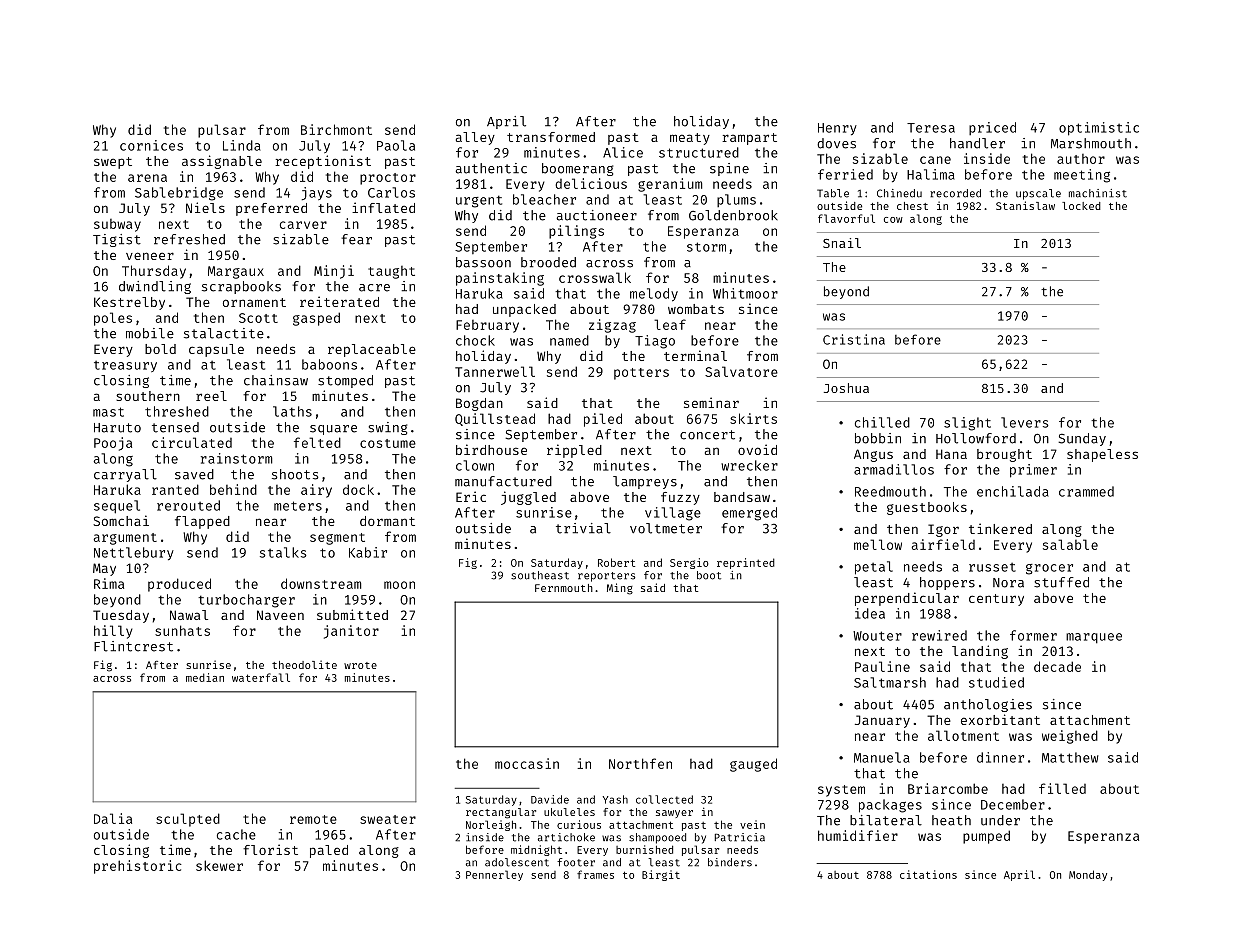 The image size is (1233, 952). I want to click on mast, so click(108, 412).
